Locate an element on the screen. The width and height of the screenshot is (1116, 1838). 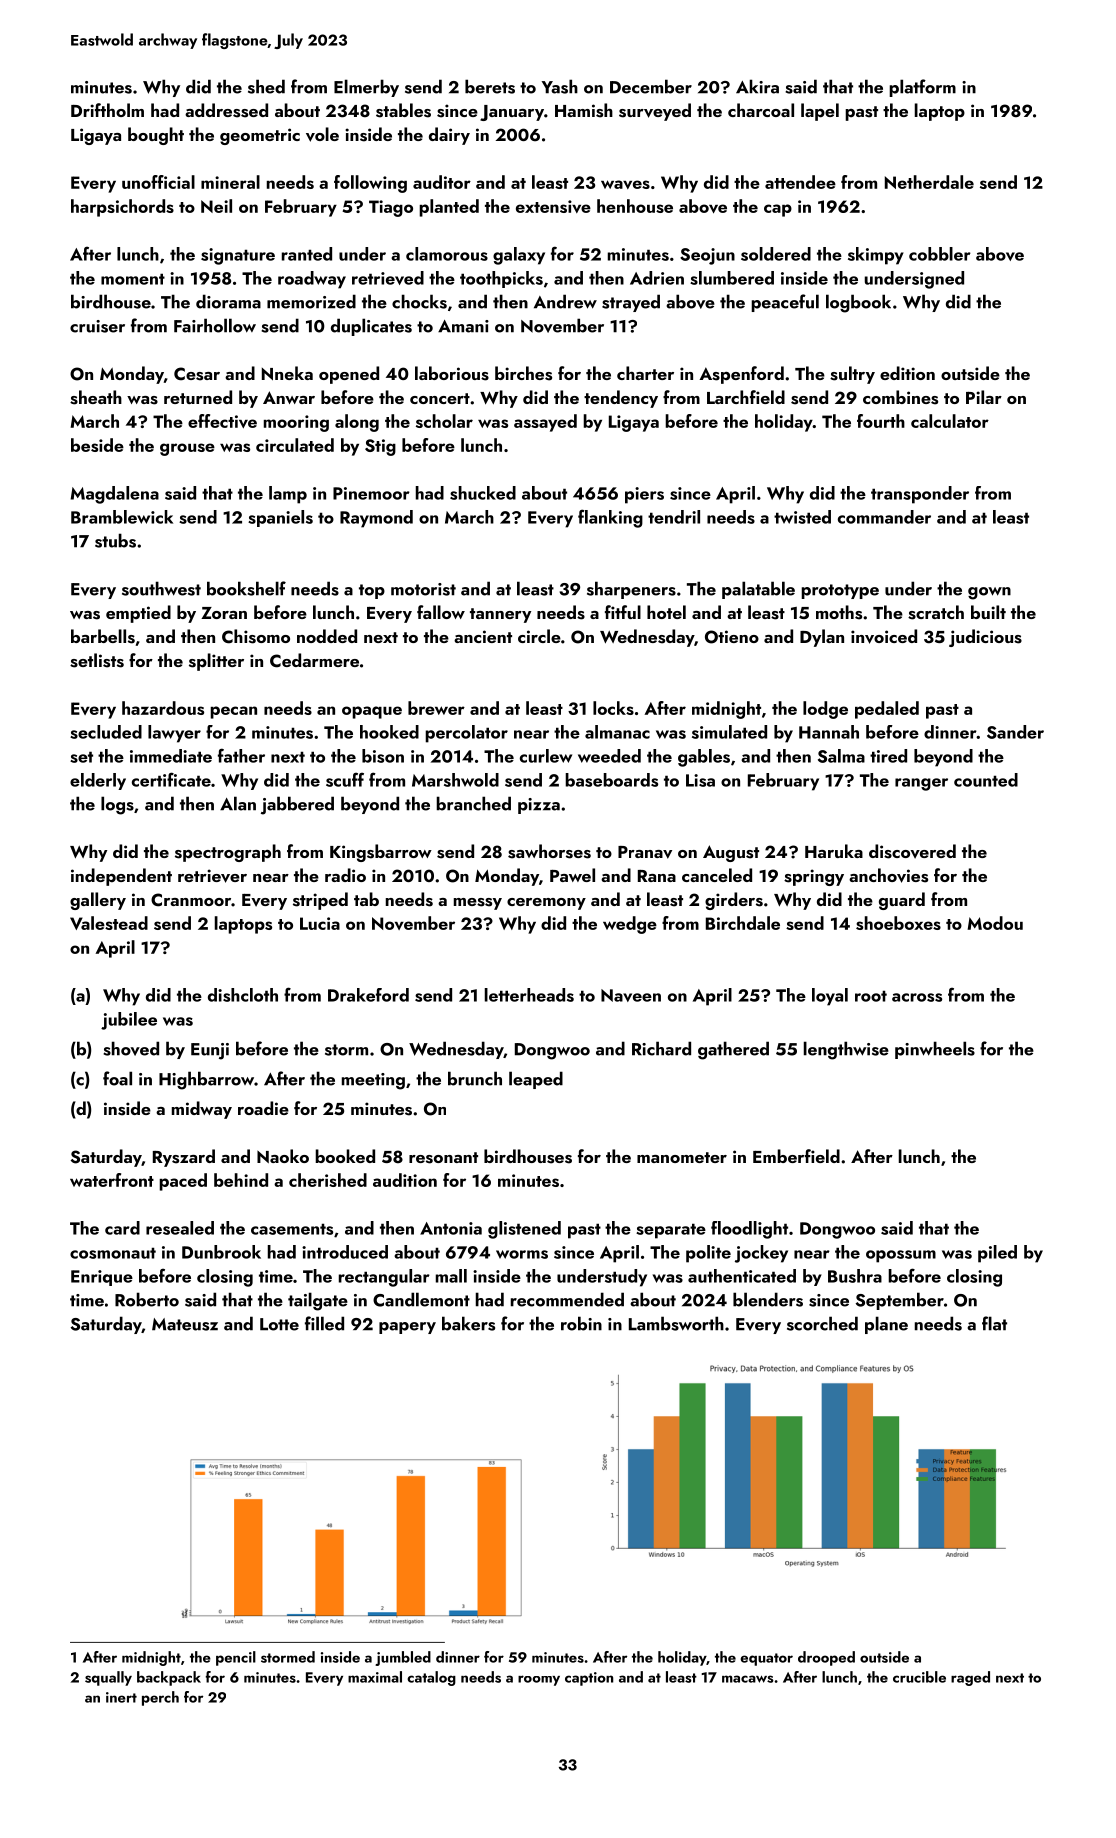
Birchdale is located at coordinates (743, 923).
